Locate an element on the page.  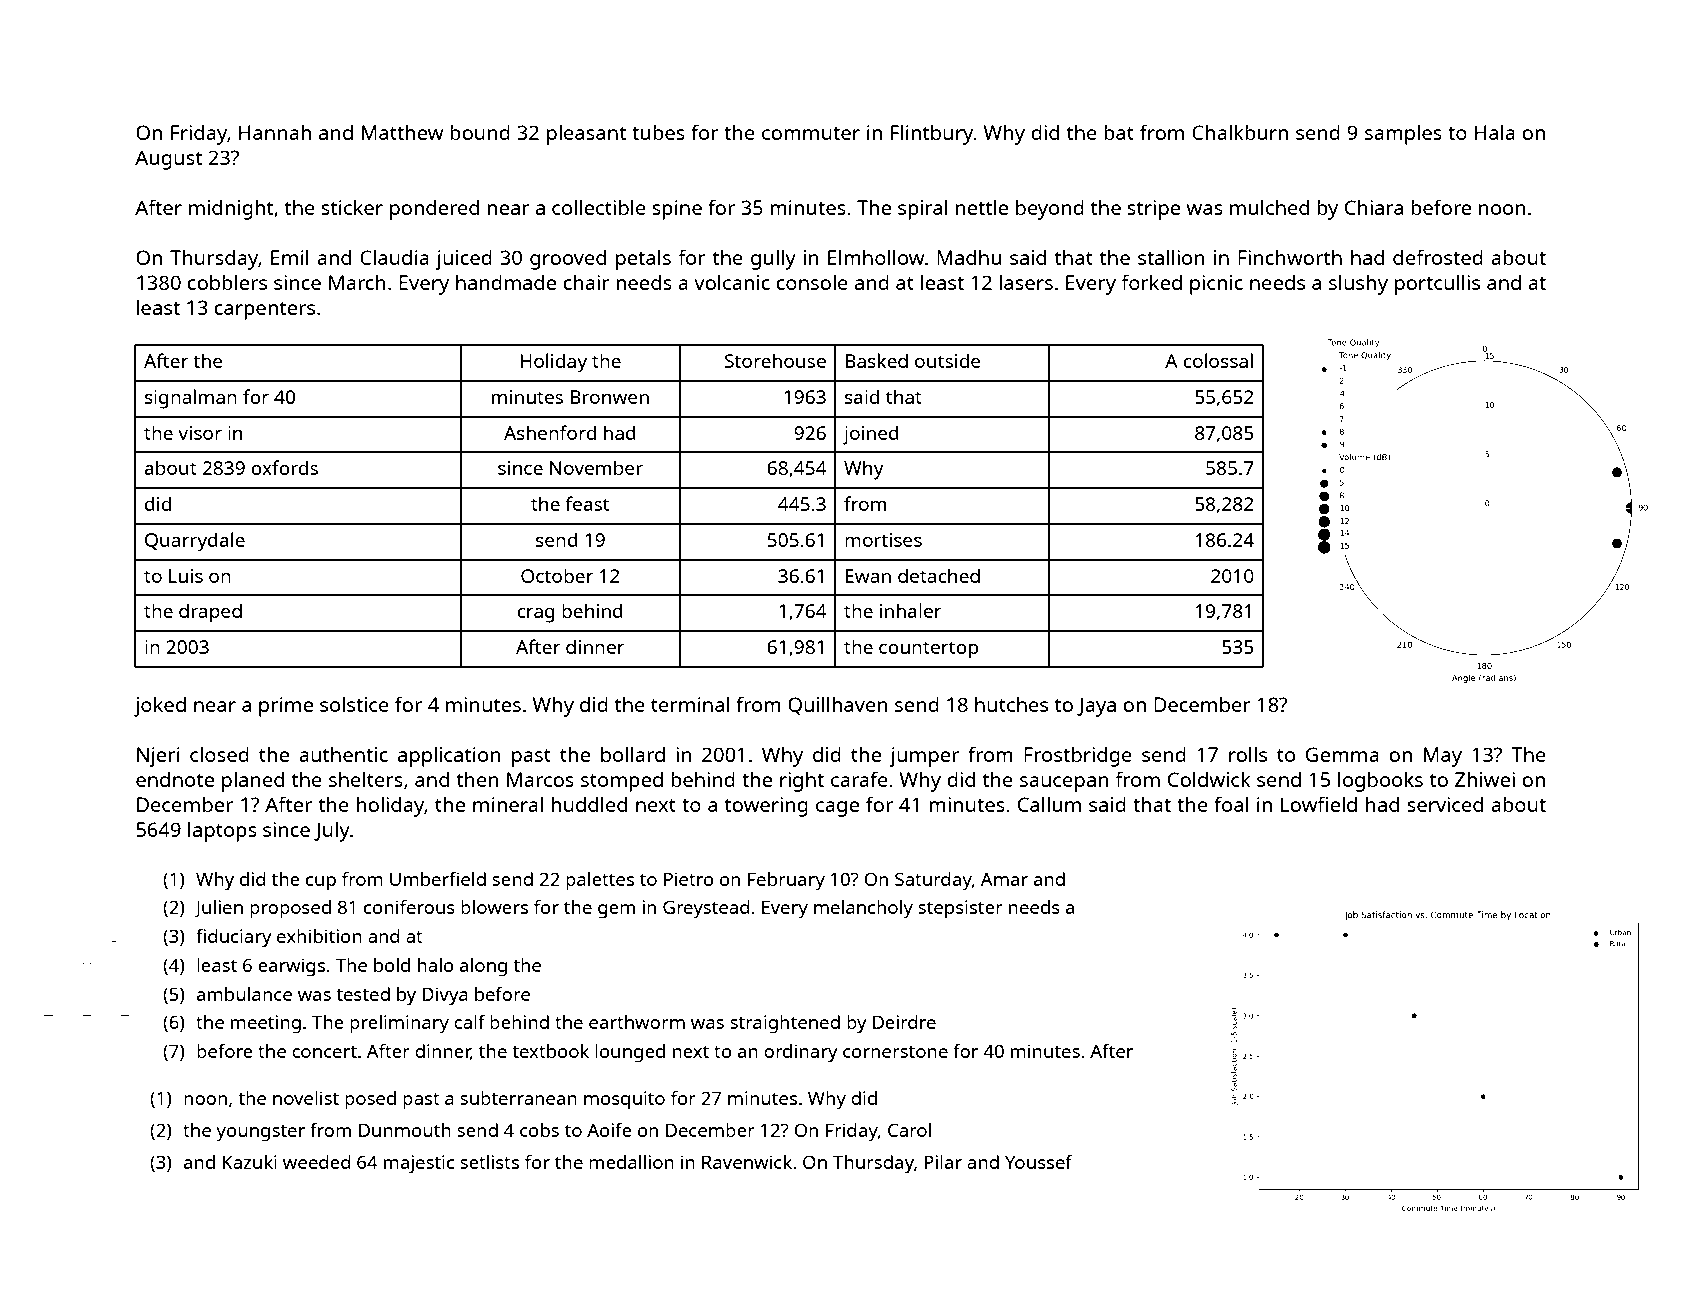
colossal is located at coordinates (1218, 360).
